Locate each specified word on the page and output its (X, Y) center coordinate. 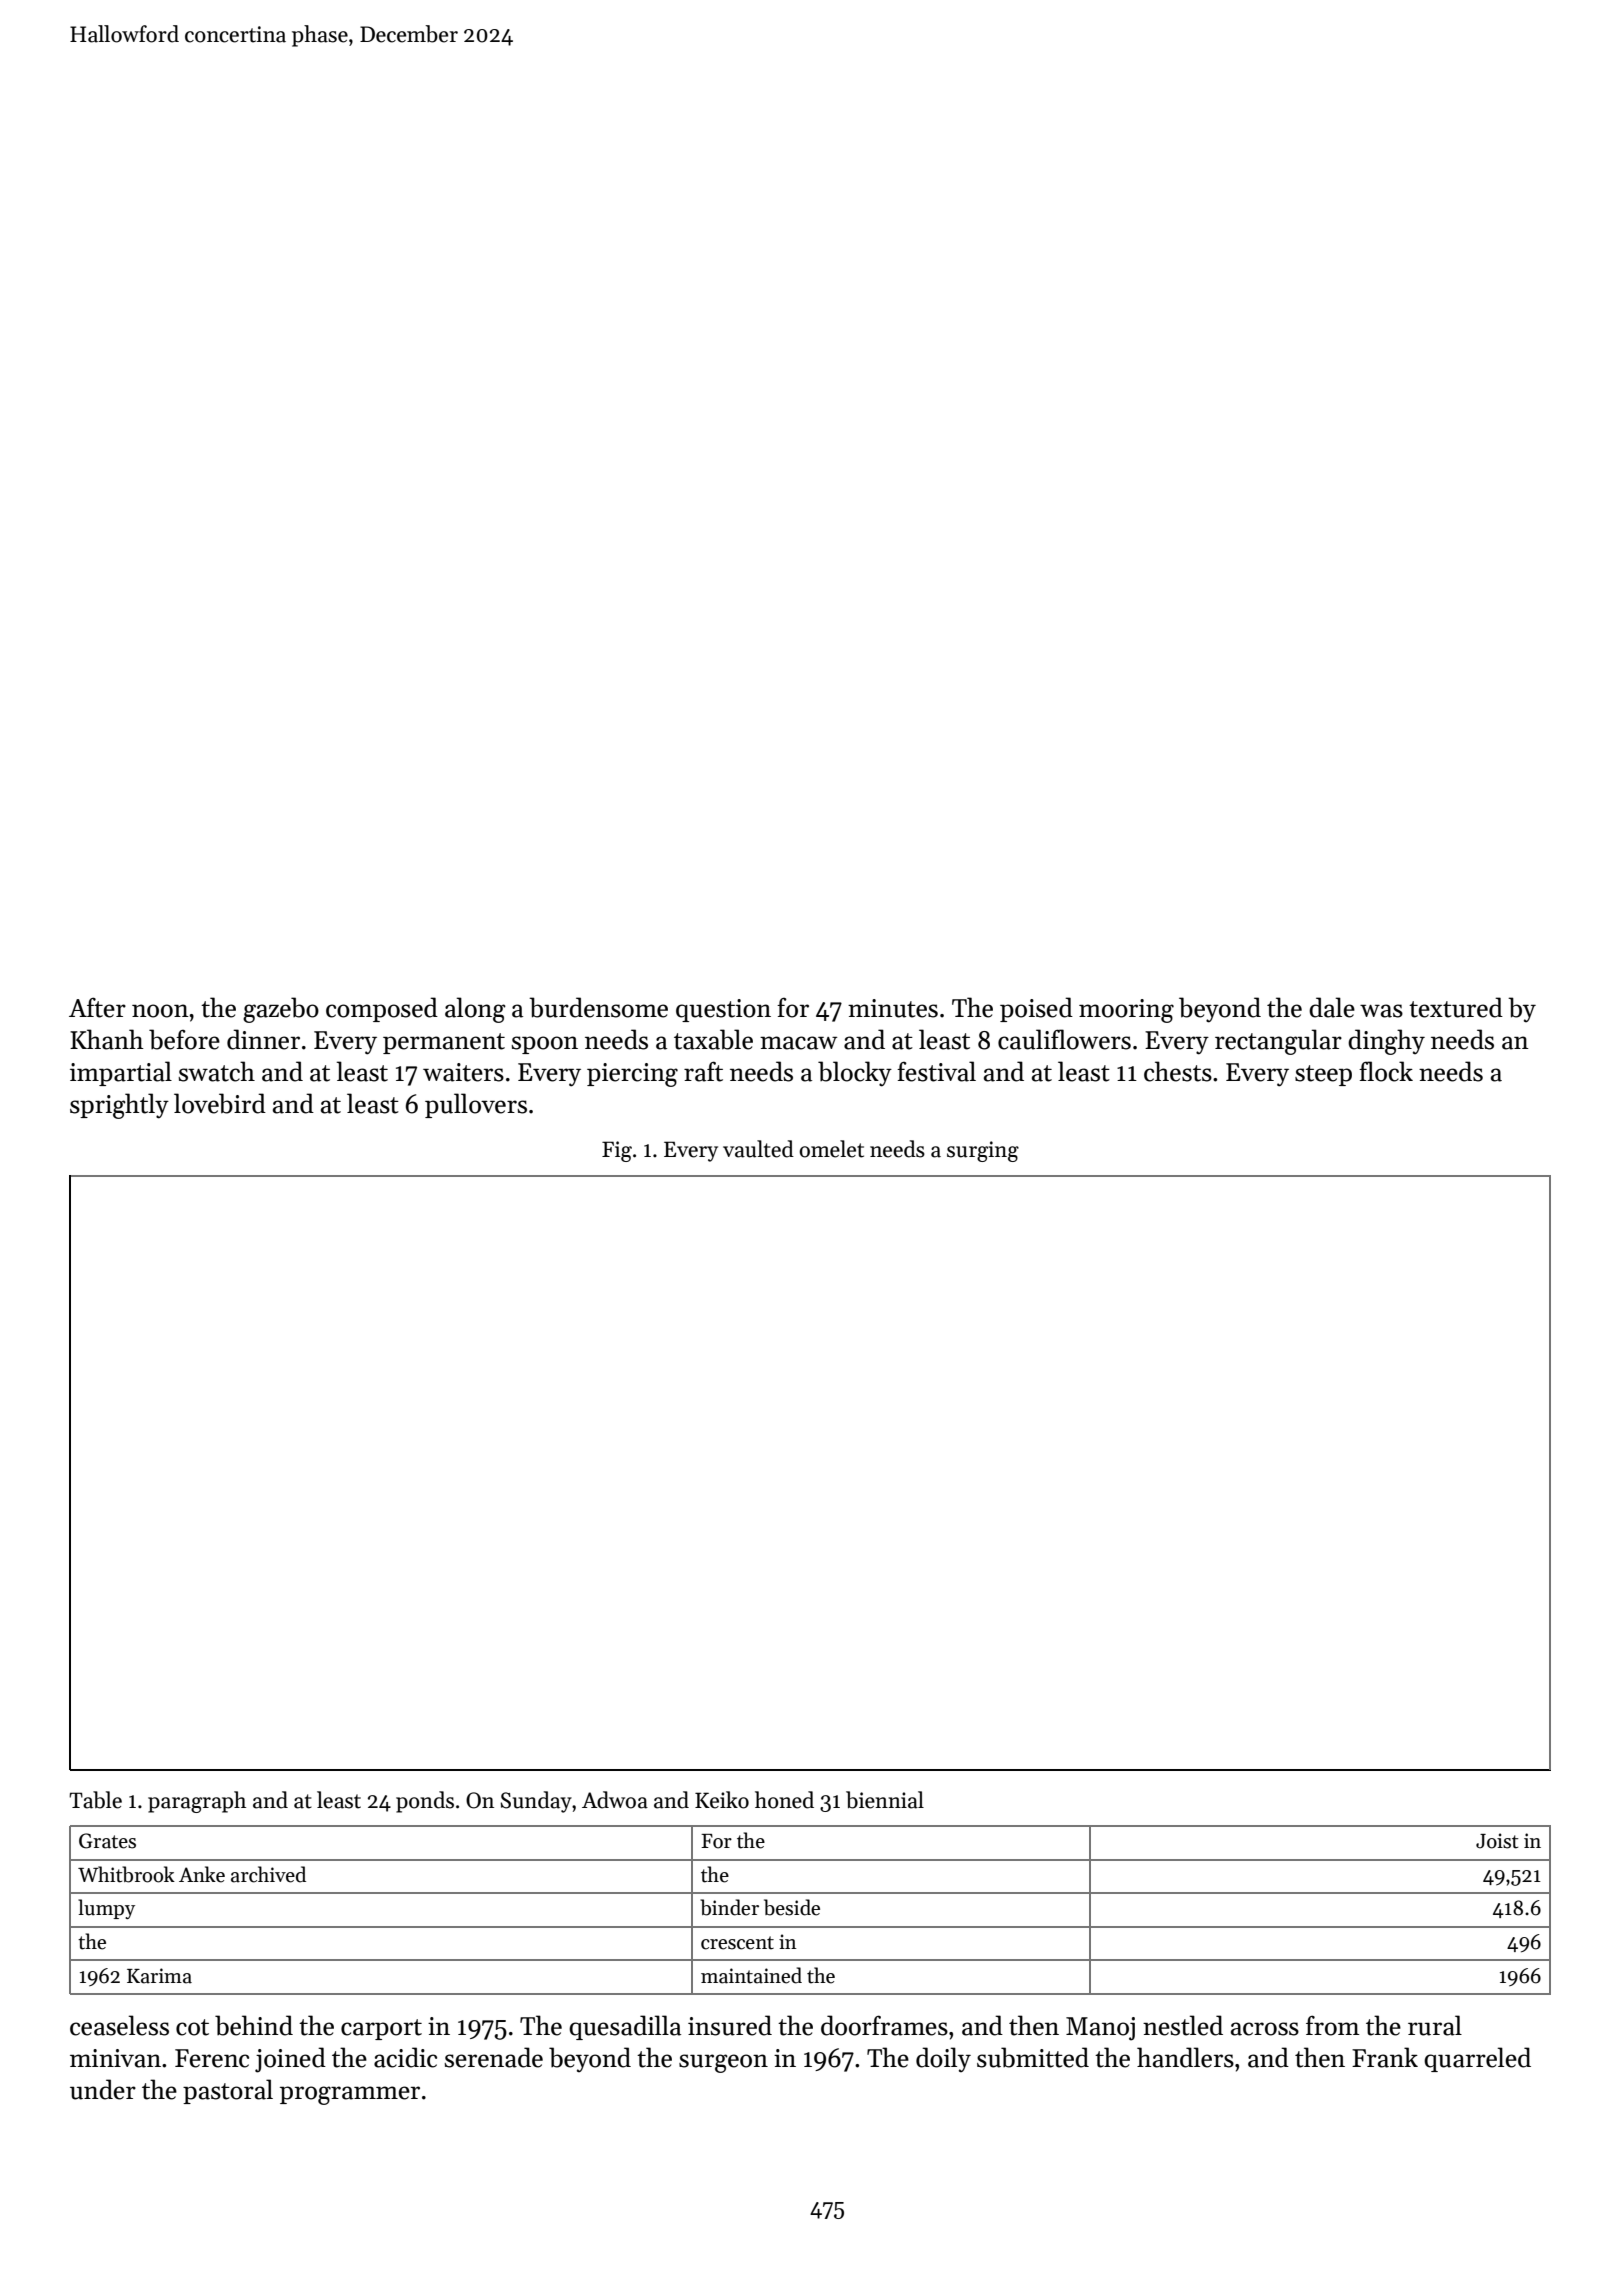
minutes (893, 1008)
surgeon (723, 2063)
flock (1386, 1071)
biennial (885, 1800)
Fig (617, 1151)
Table (95, 1800)
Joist (1497, 1841)
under (103, 2089)
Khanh (107, 1039)
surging (983, 1151)
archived (268, 1874)
